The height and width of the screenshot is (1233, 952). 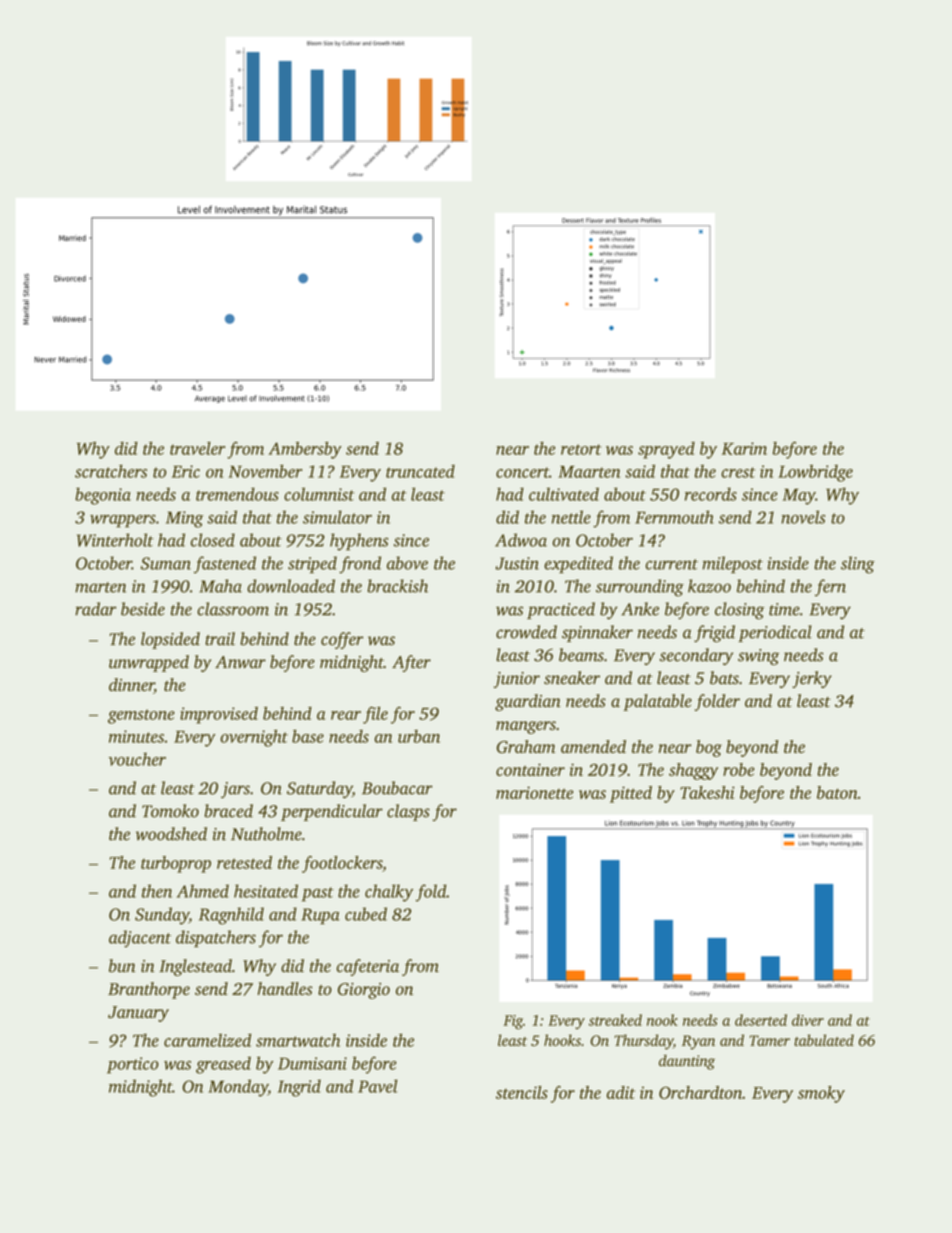 What do you see at coordinates (149, 990) in the screenshot?
I see `Branthorpe` at bounding box center [149, 990].
